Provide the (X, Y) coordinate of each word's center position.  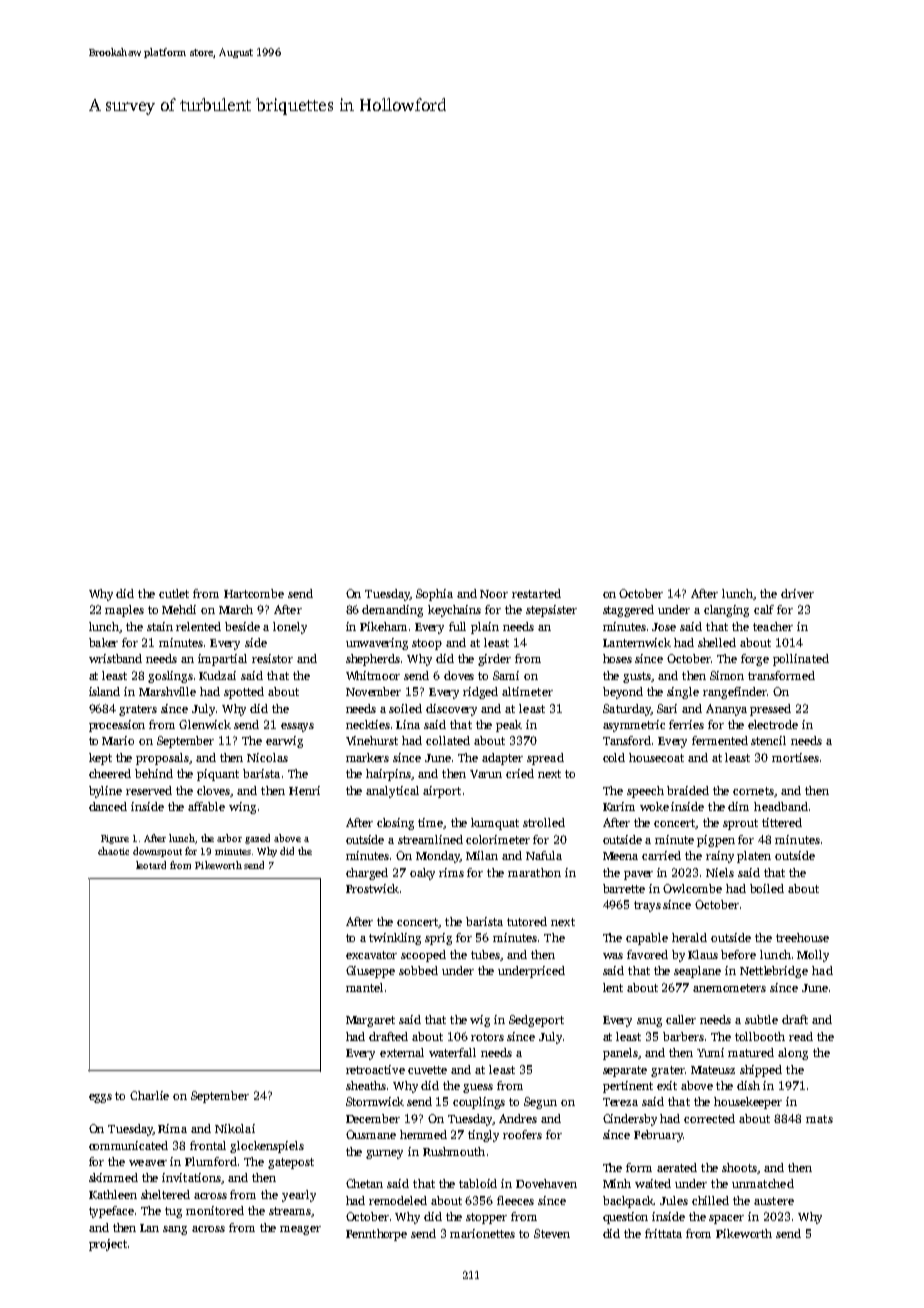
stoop (427, 644)
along (793, 1054)
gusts (637, 677)
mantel (364, 987)
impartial (222, 660)
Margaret (370, 1021)
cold (614, 757)
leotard (151, 865)
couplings (479, 1103)
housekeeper (748, 1103)
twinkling (395, 939)
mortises (795, 757)
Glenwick (205, 724)
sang (175, 1230)
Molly (813, 956)
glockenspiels (267, 1147)
